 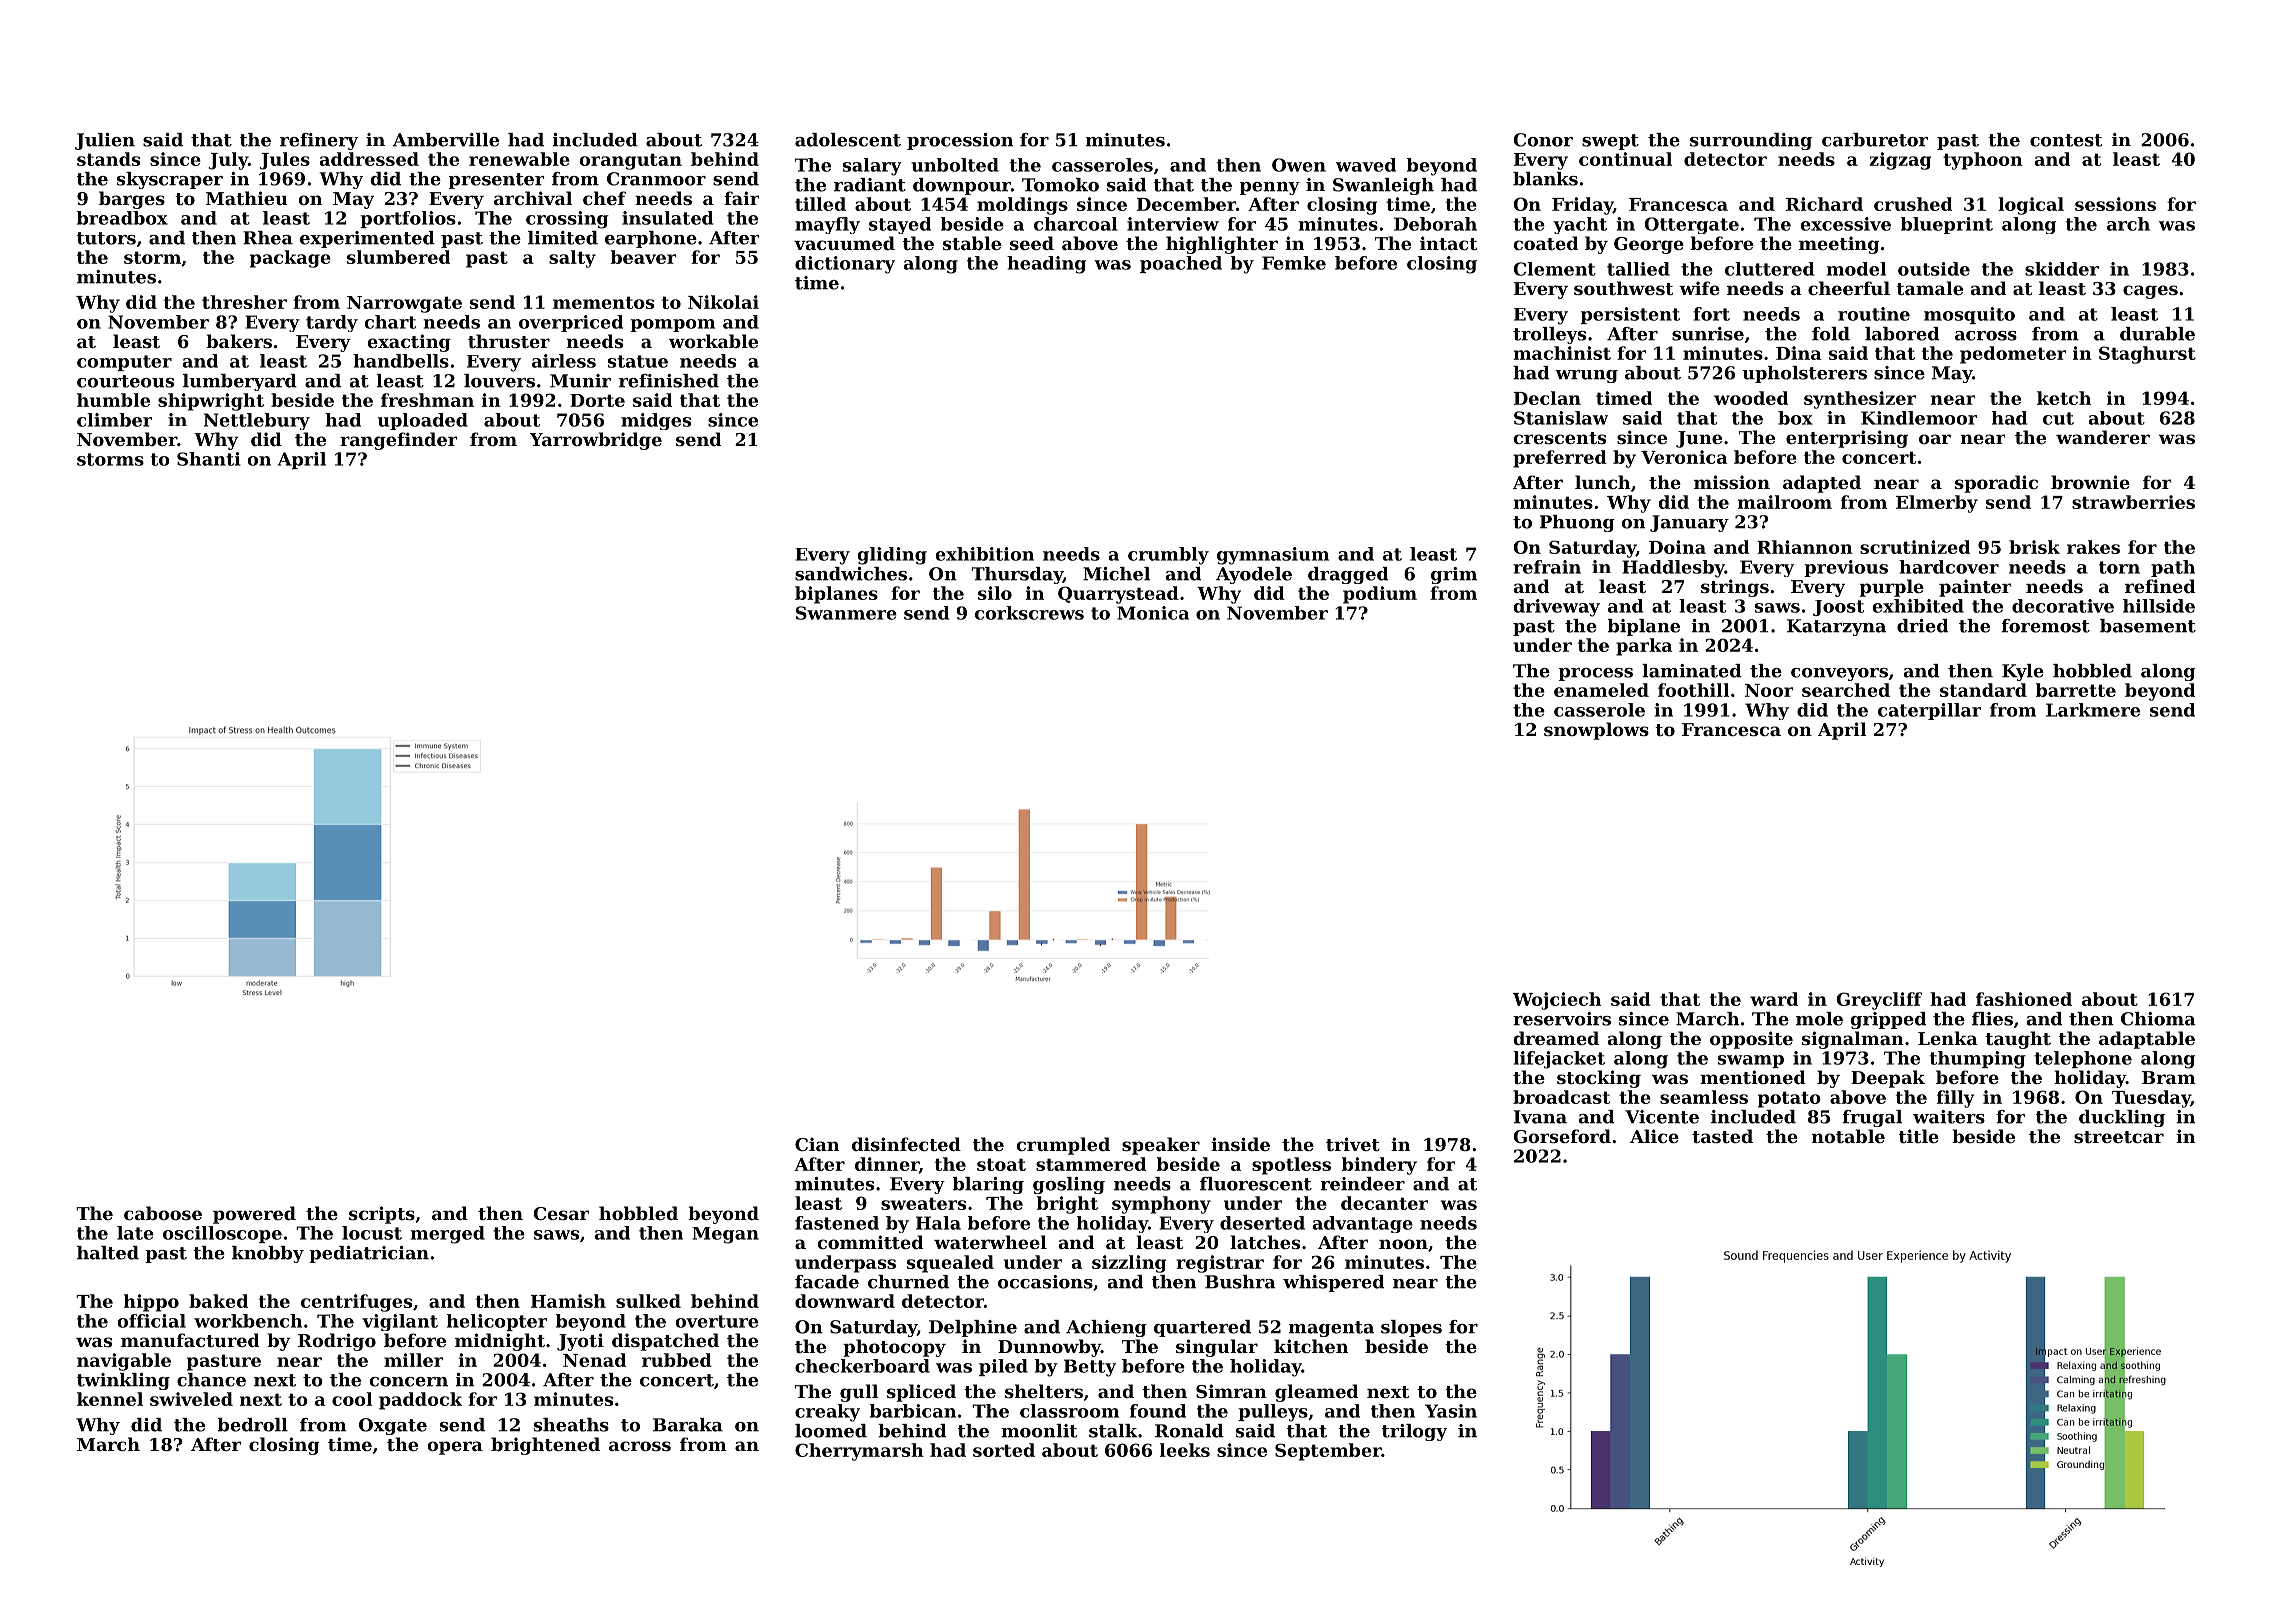 I want to click on upholsterers, so click(x=1804, y=374).
